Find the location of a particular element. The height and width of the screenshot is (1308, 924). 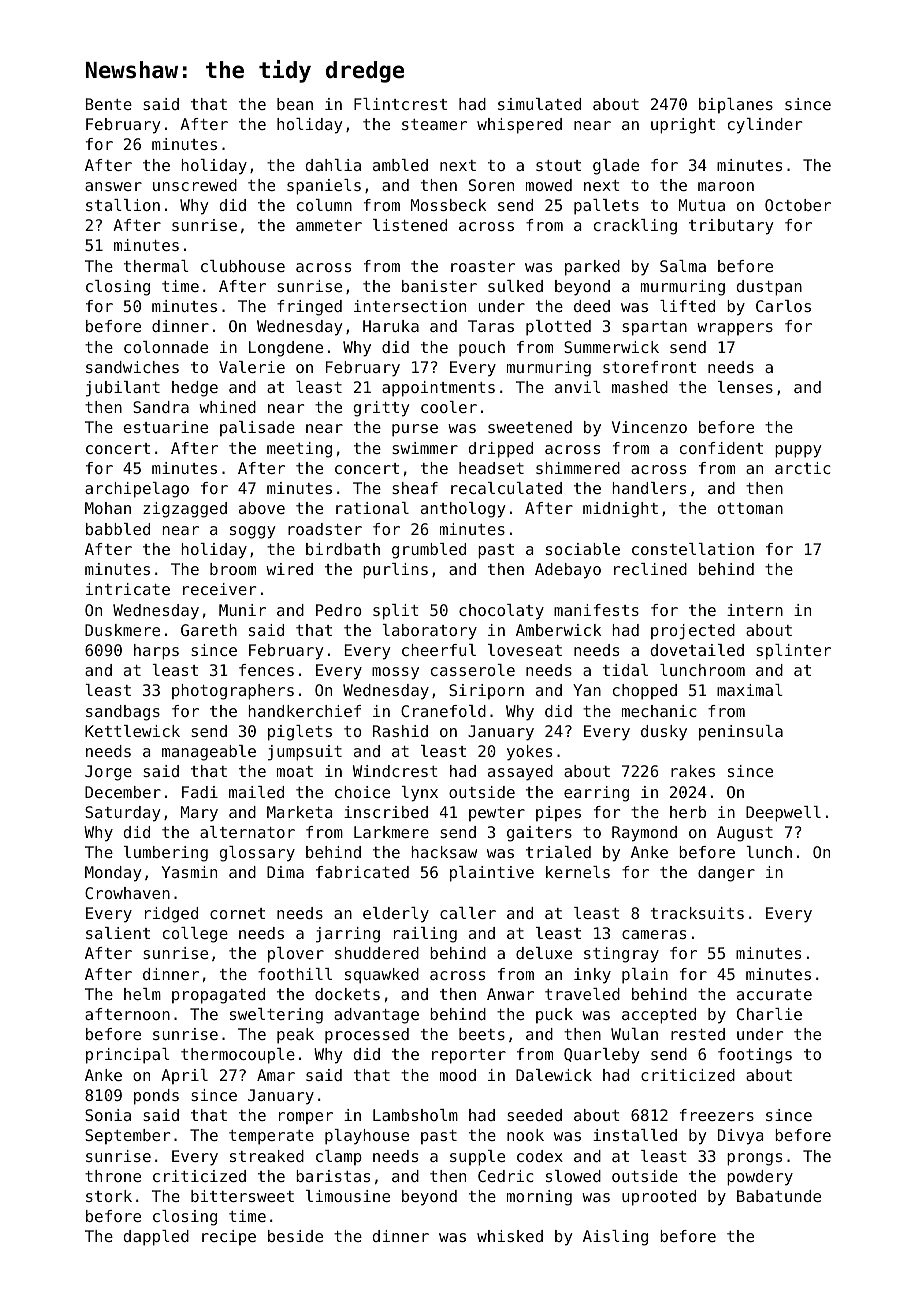

jubilant is located at coordinates (123, 389).
